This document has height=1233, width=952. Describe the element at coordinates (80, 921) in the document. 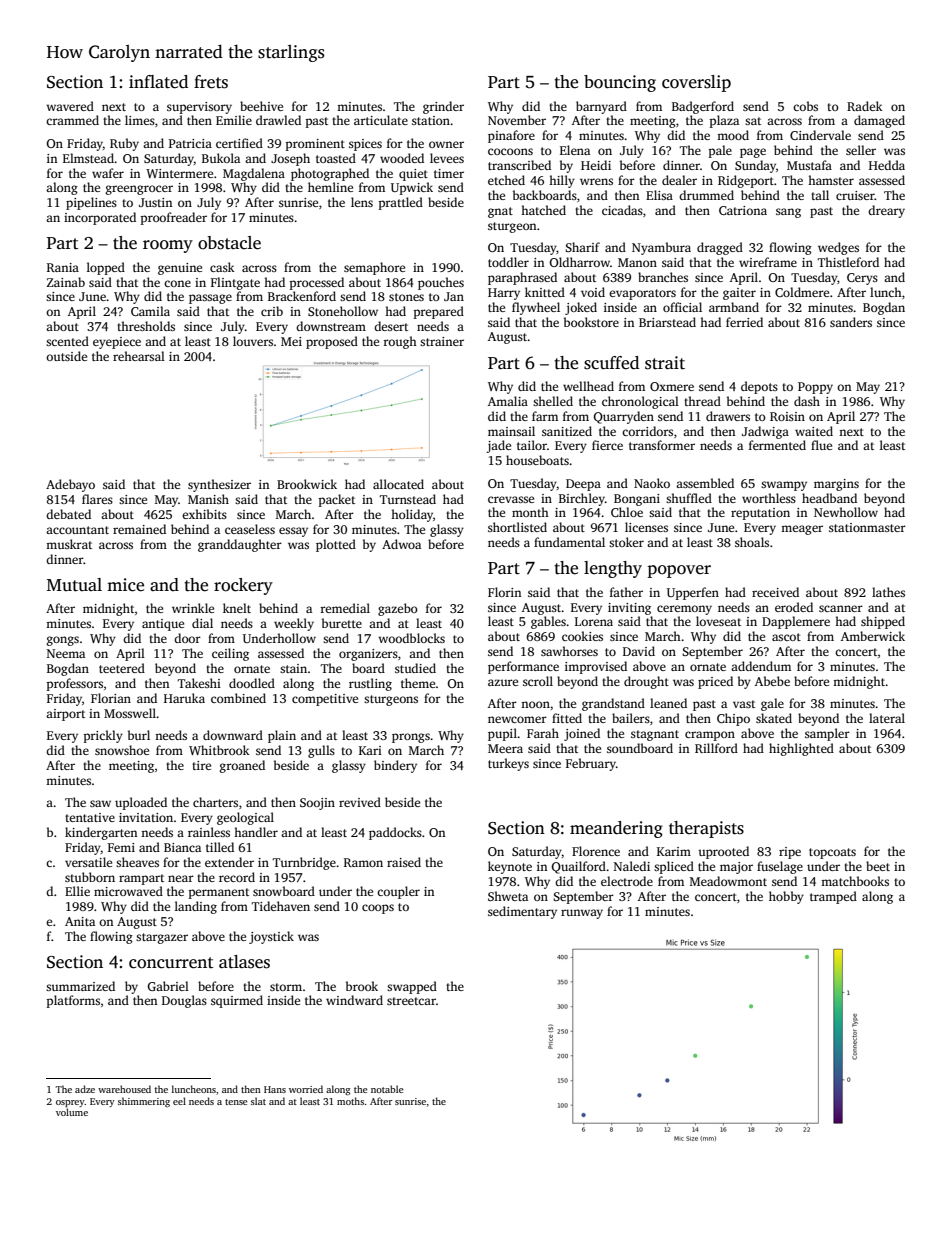

I see `Anita` at that location.
